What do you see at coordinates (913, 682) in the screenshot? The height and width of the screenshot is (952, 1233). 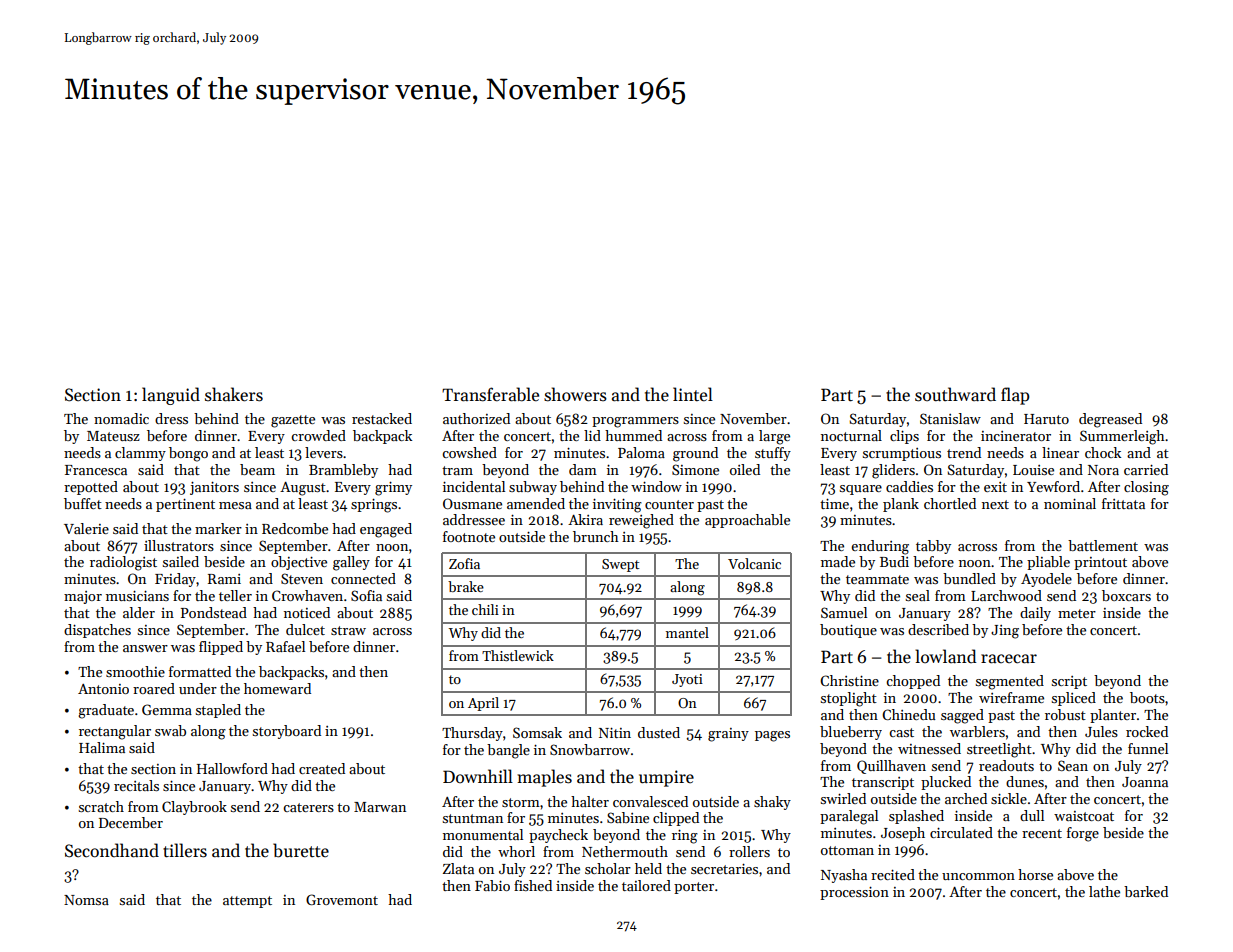 I see `chopped` at bounding box center [913, 682].
